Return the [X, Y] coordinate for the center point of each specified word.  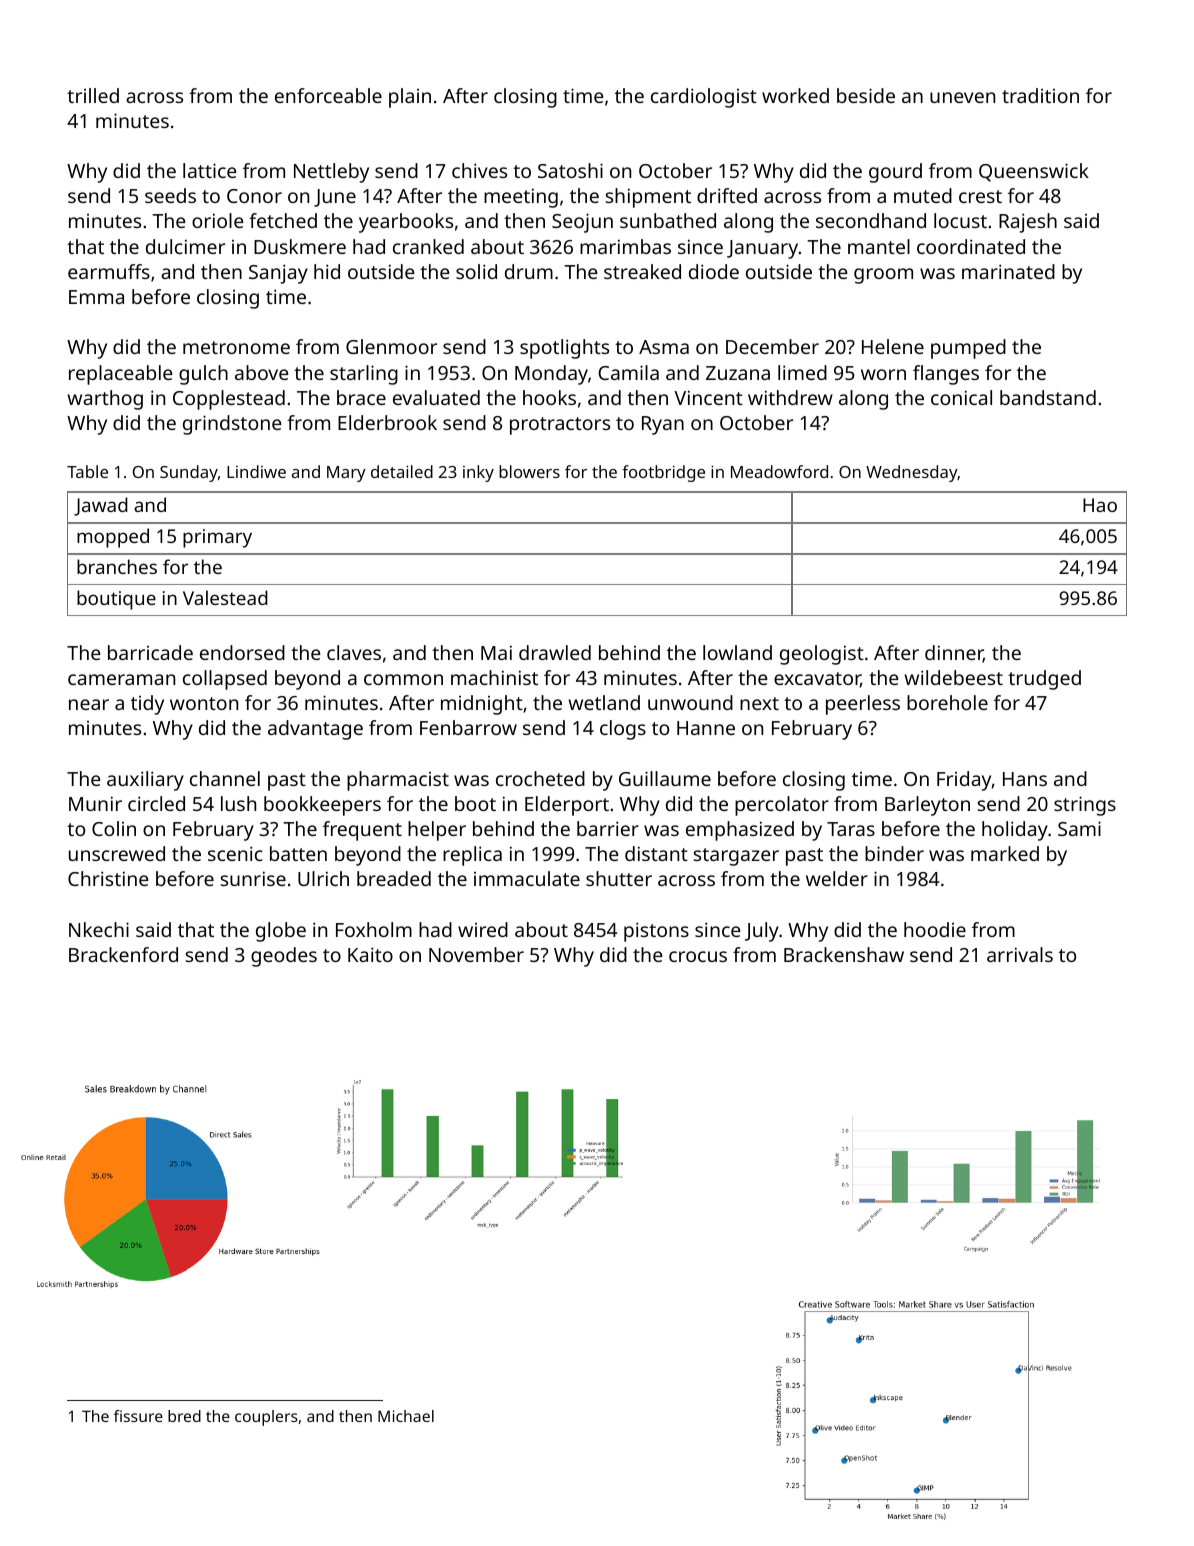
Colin [114, 828]
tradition [1040, 95]
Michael [406, 1416]
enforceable [328, 95]
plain [410, 98]
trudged [1044, 680]
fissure [138, 1416]
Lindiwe [256, 471]
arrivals [1020, 954]
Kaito [370, 954]
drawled [555, 652]
